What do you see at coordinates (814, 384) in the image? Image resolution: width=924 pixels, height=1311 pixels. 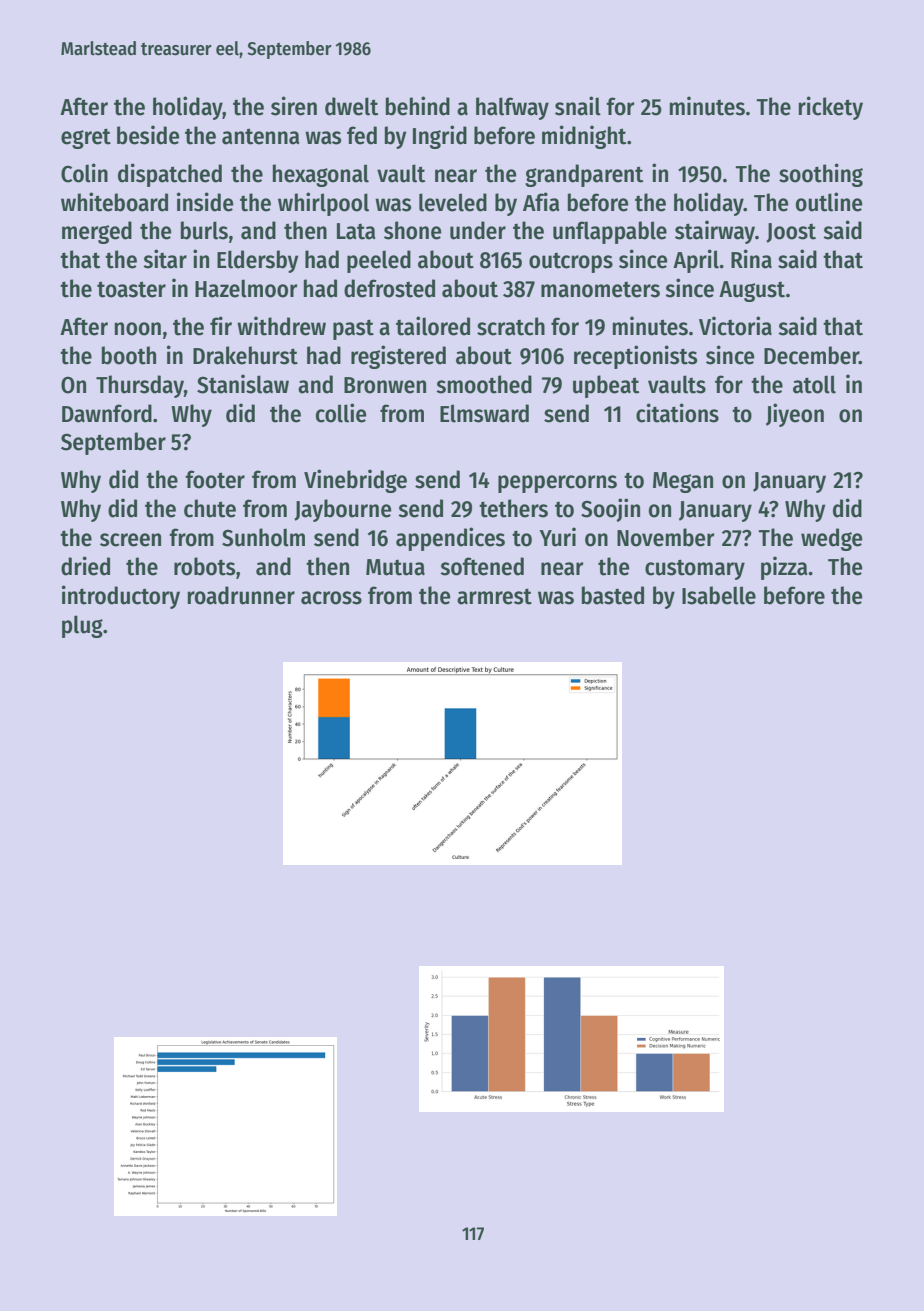 I see `atoll` at bounding box center [814, 384].
